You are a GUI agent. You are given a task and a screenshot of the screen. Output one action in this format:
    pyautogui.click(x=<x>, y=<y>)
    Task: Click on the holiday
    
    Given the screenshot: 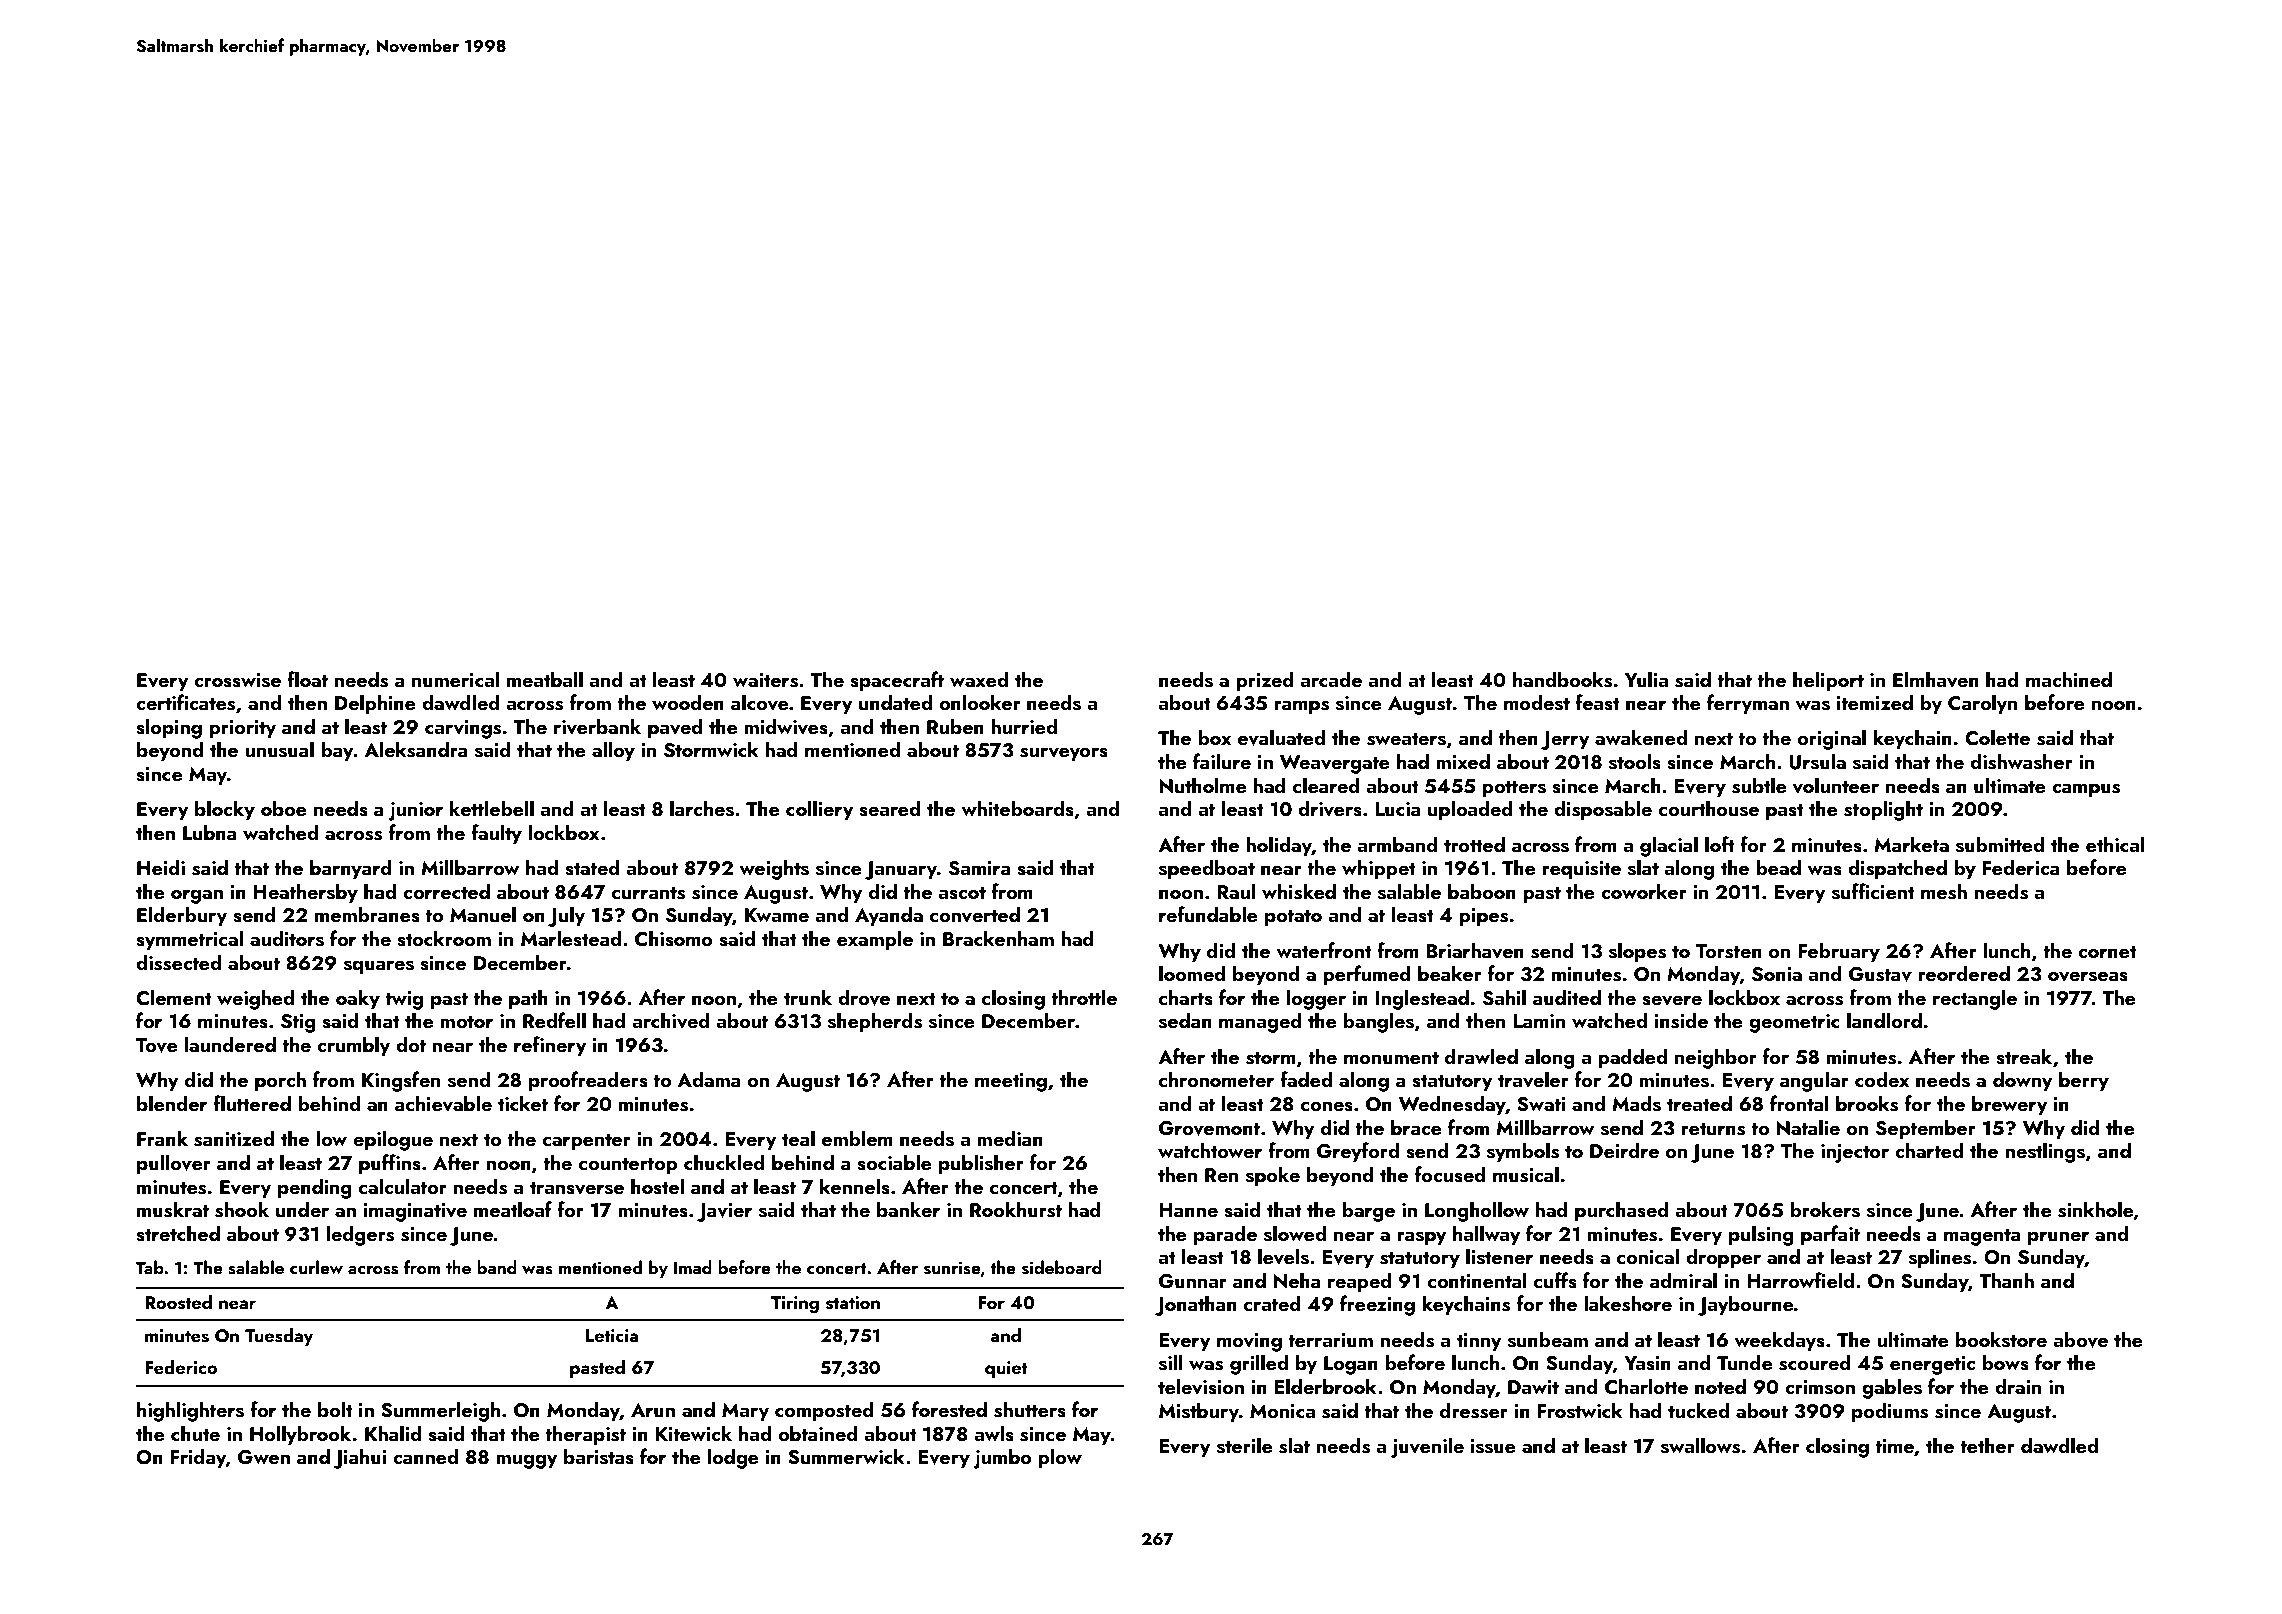 What is the action you would take?
    pyautogui.click(x=1279, y=846)
